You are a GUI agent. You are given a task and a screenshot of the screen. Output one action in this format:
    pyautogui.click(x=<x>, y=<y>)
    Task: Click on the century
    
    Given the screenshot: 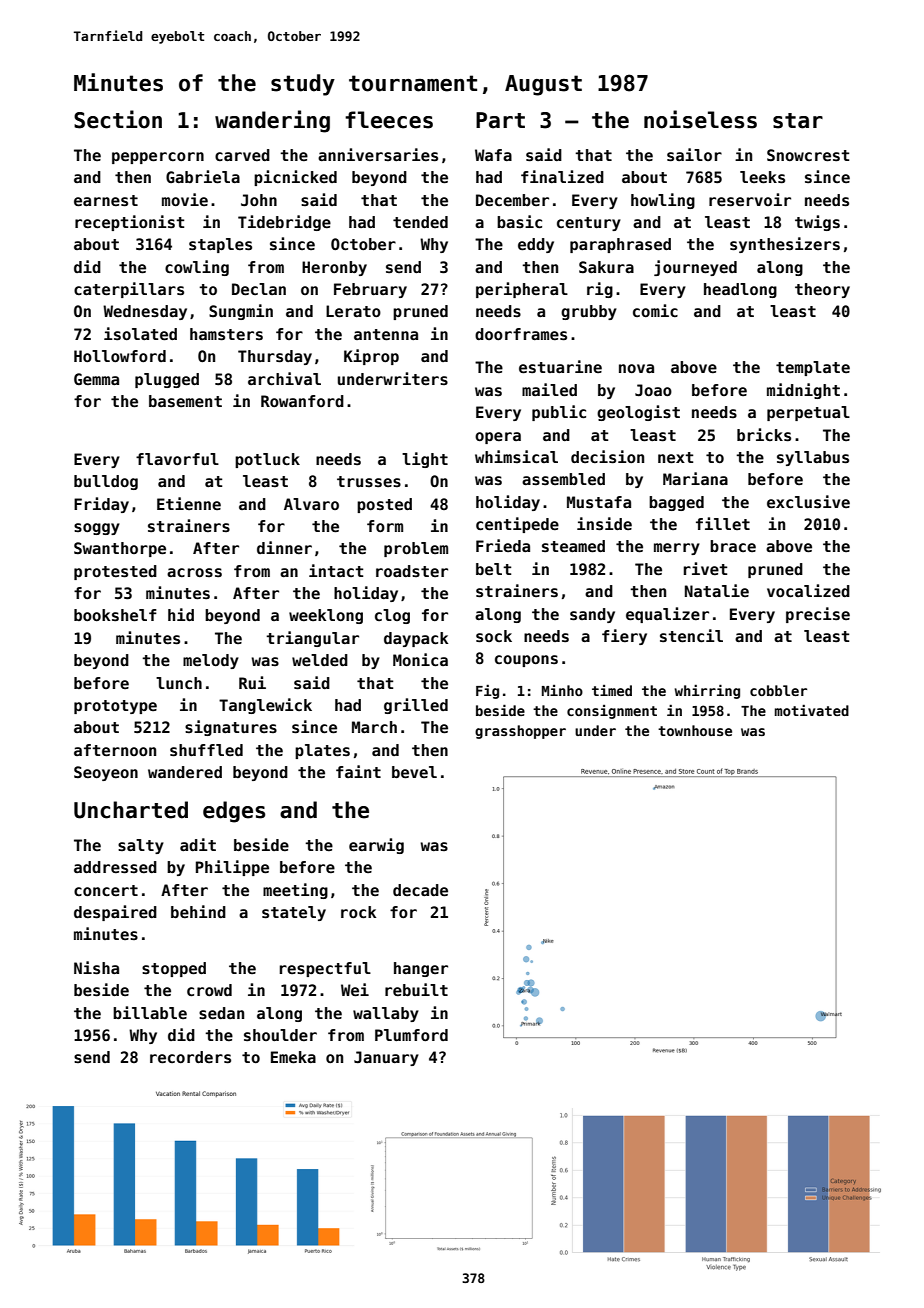 What is the action you would take?
    pyautogui.click(x=589, y=224)
